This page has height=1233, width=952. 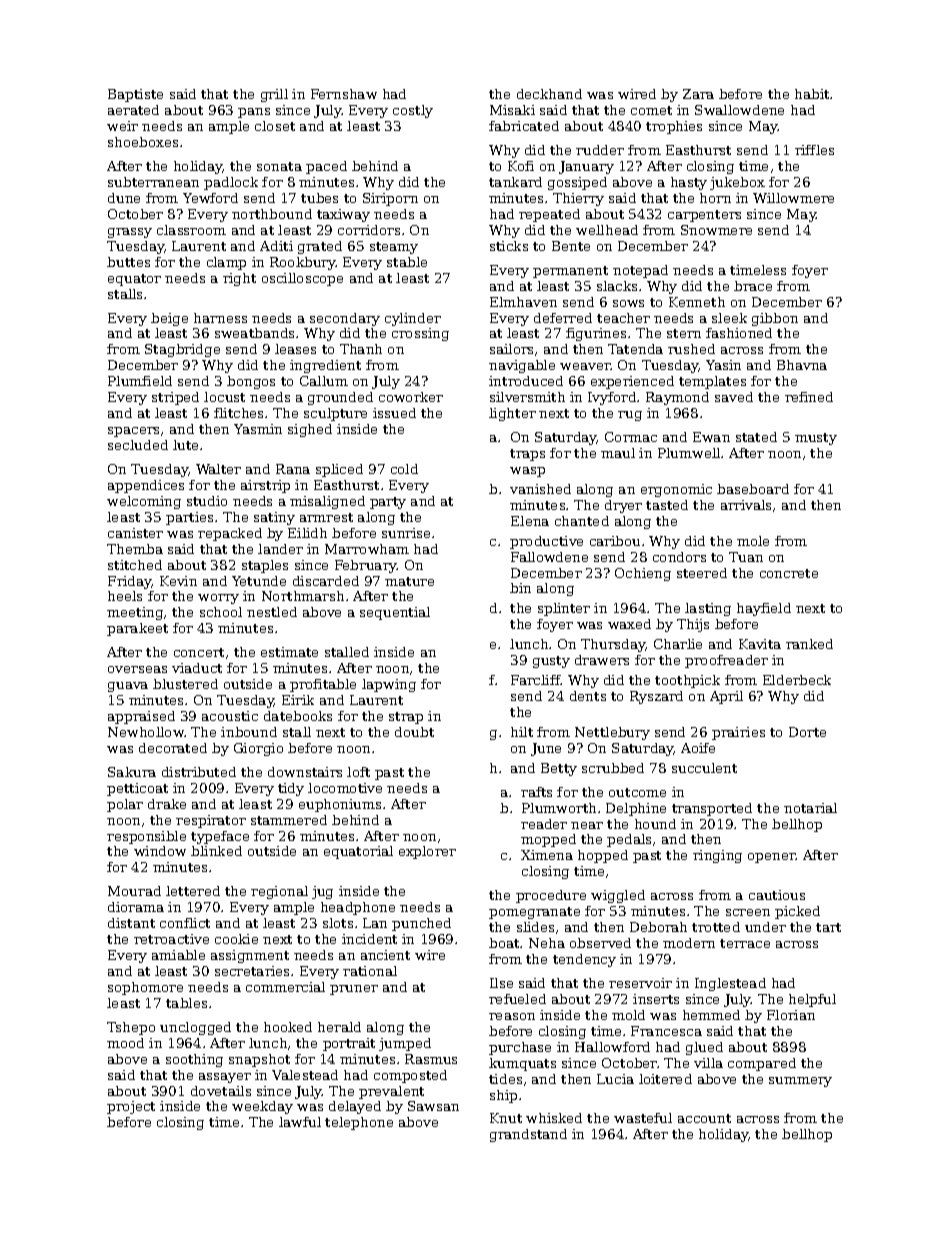 What do you see at coordinates (613, 645) in the page?
I see `Thursday` at bounding box center [613, 645].
